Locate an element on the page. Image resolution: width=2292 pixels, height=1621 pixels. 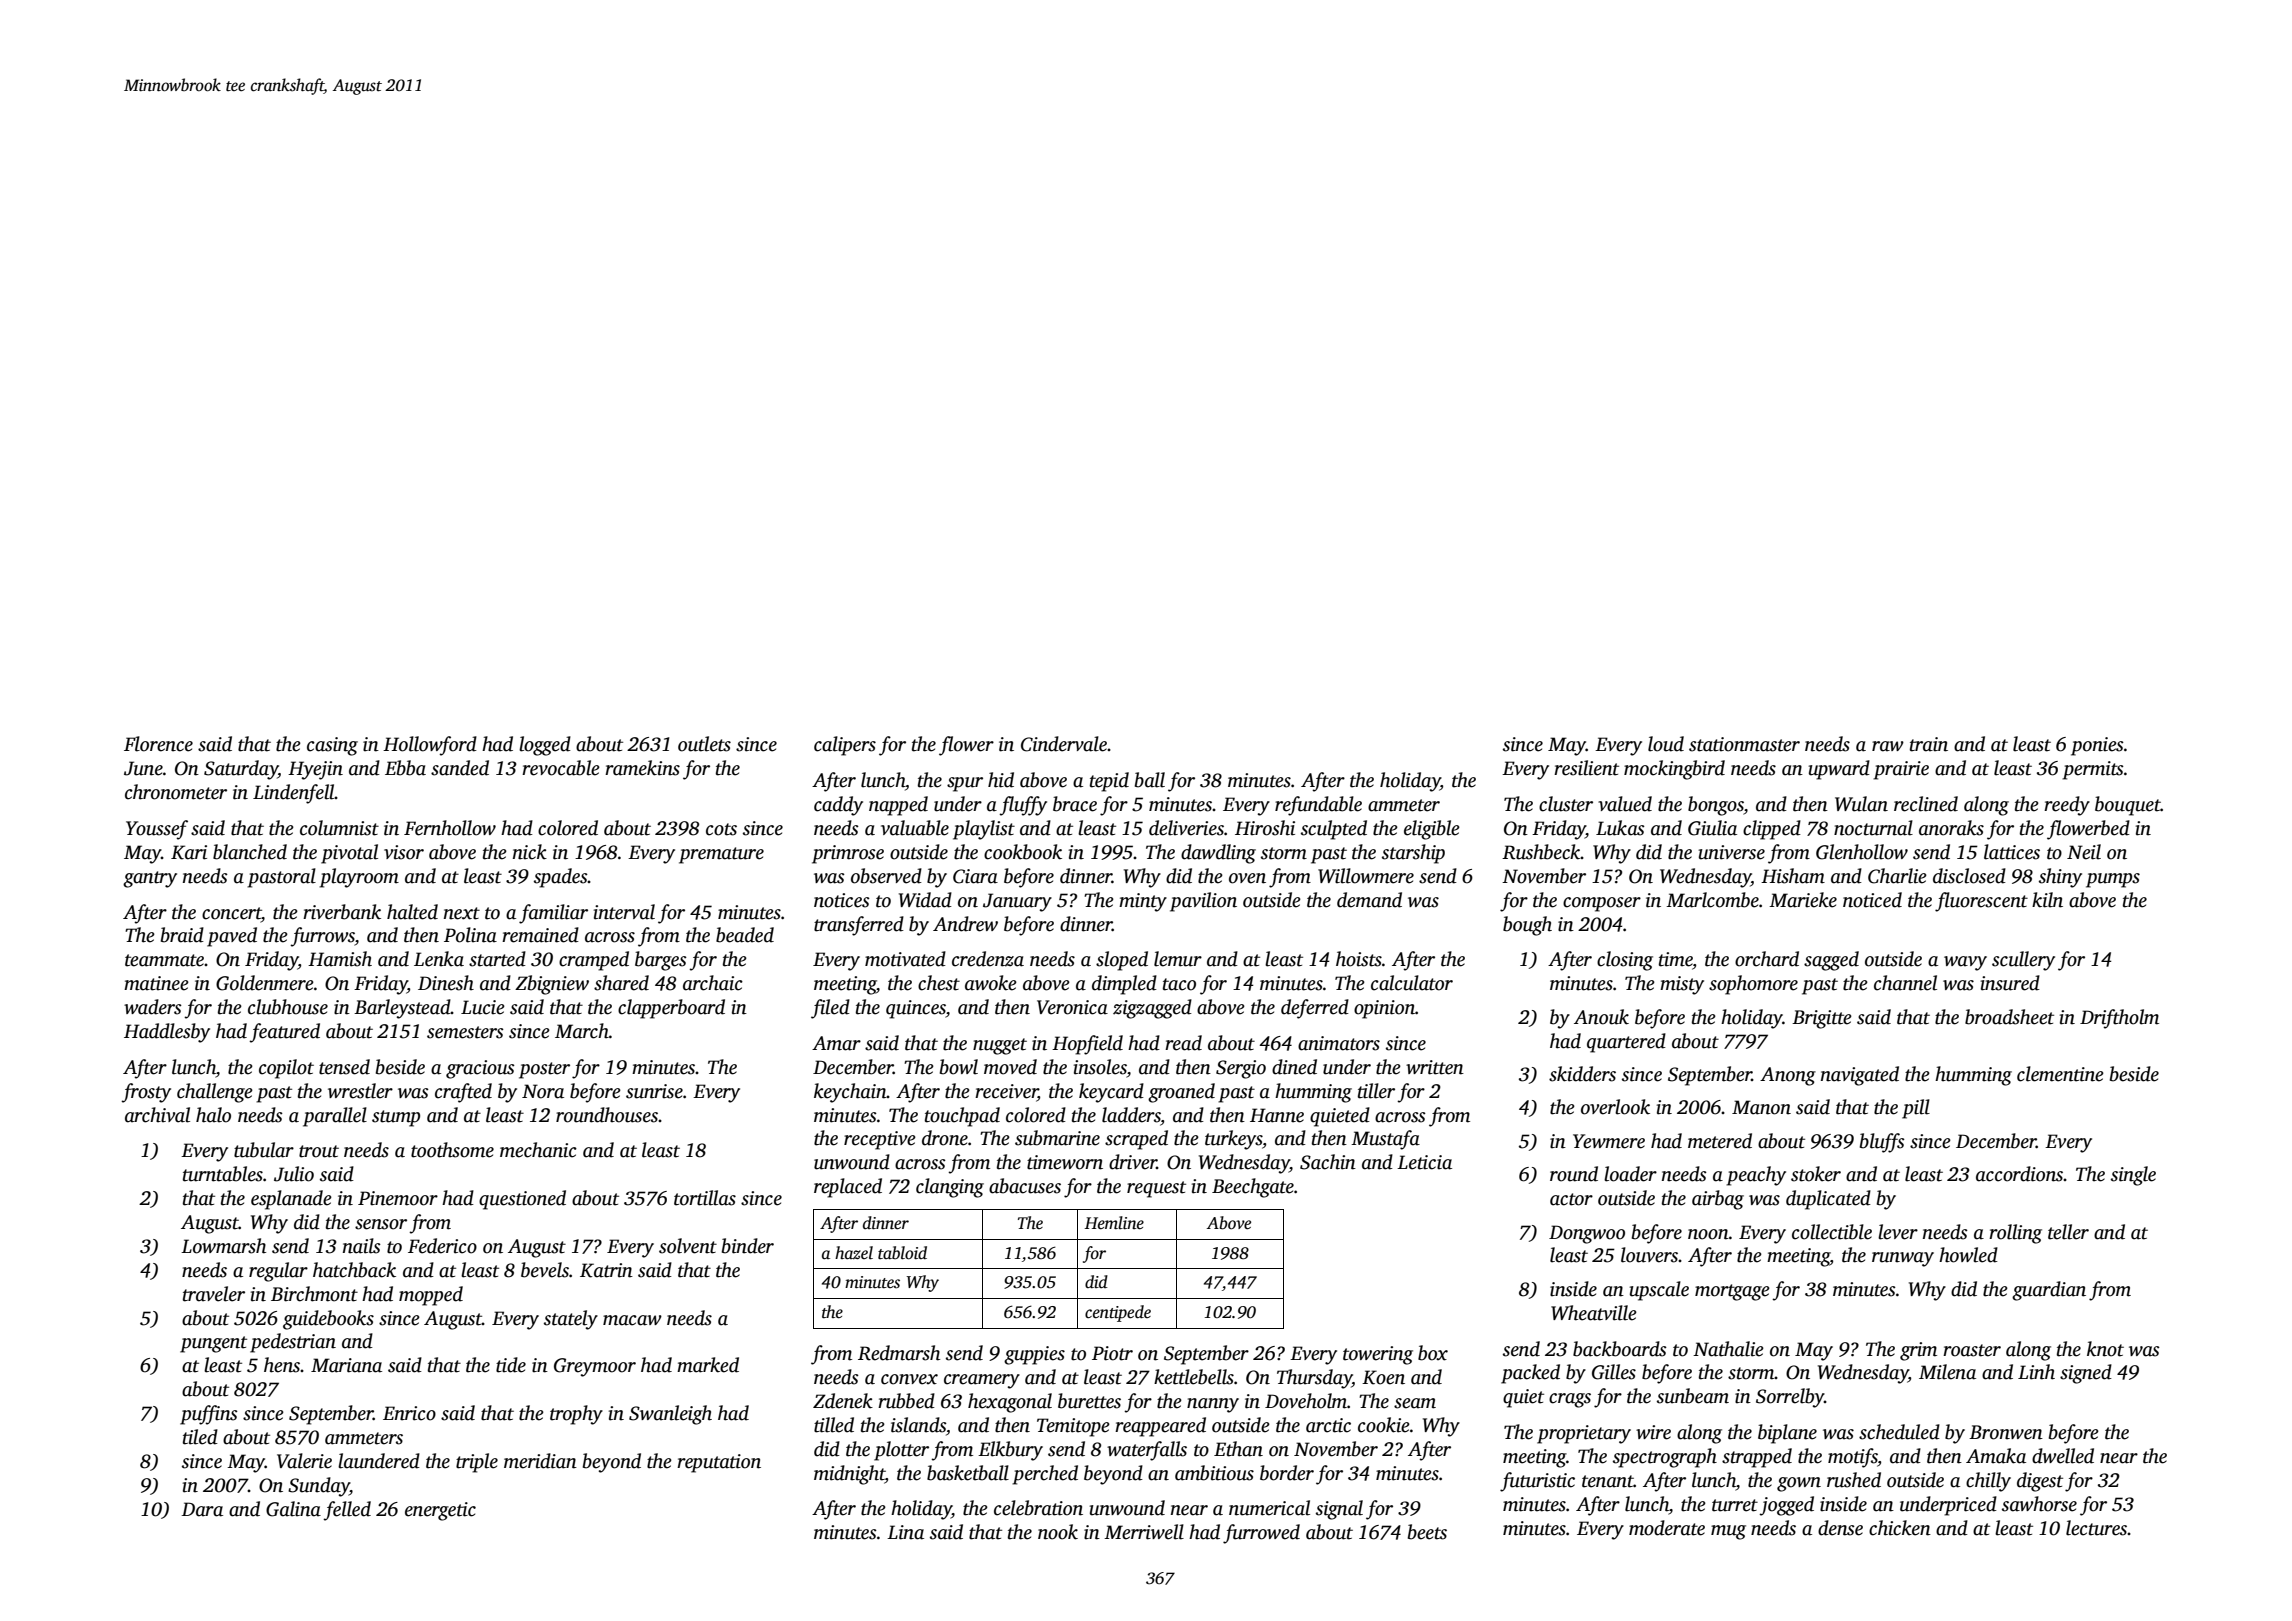
broadsheet is located at coordinates (2009, 1017).
